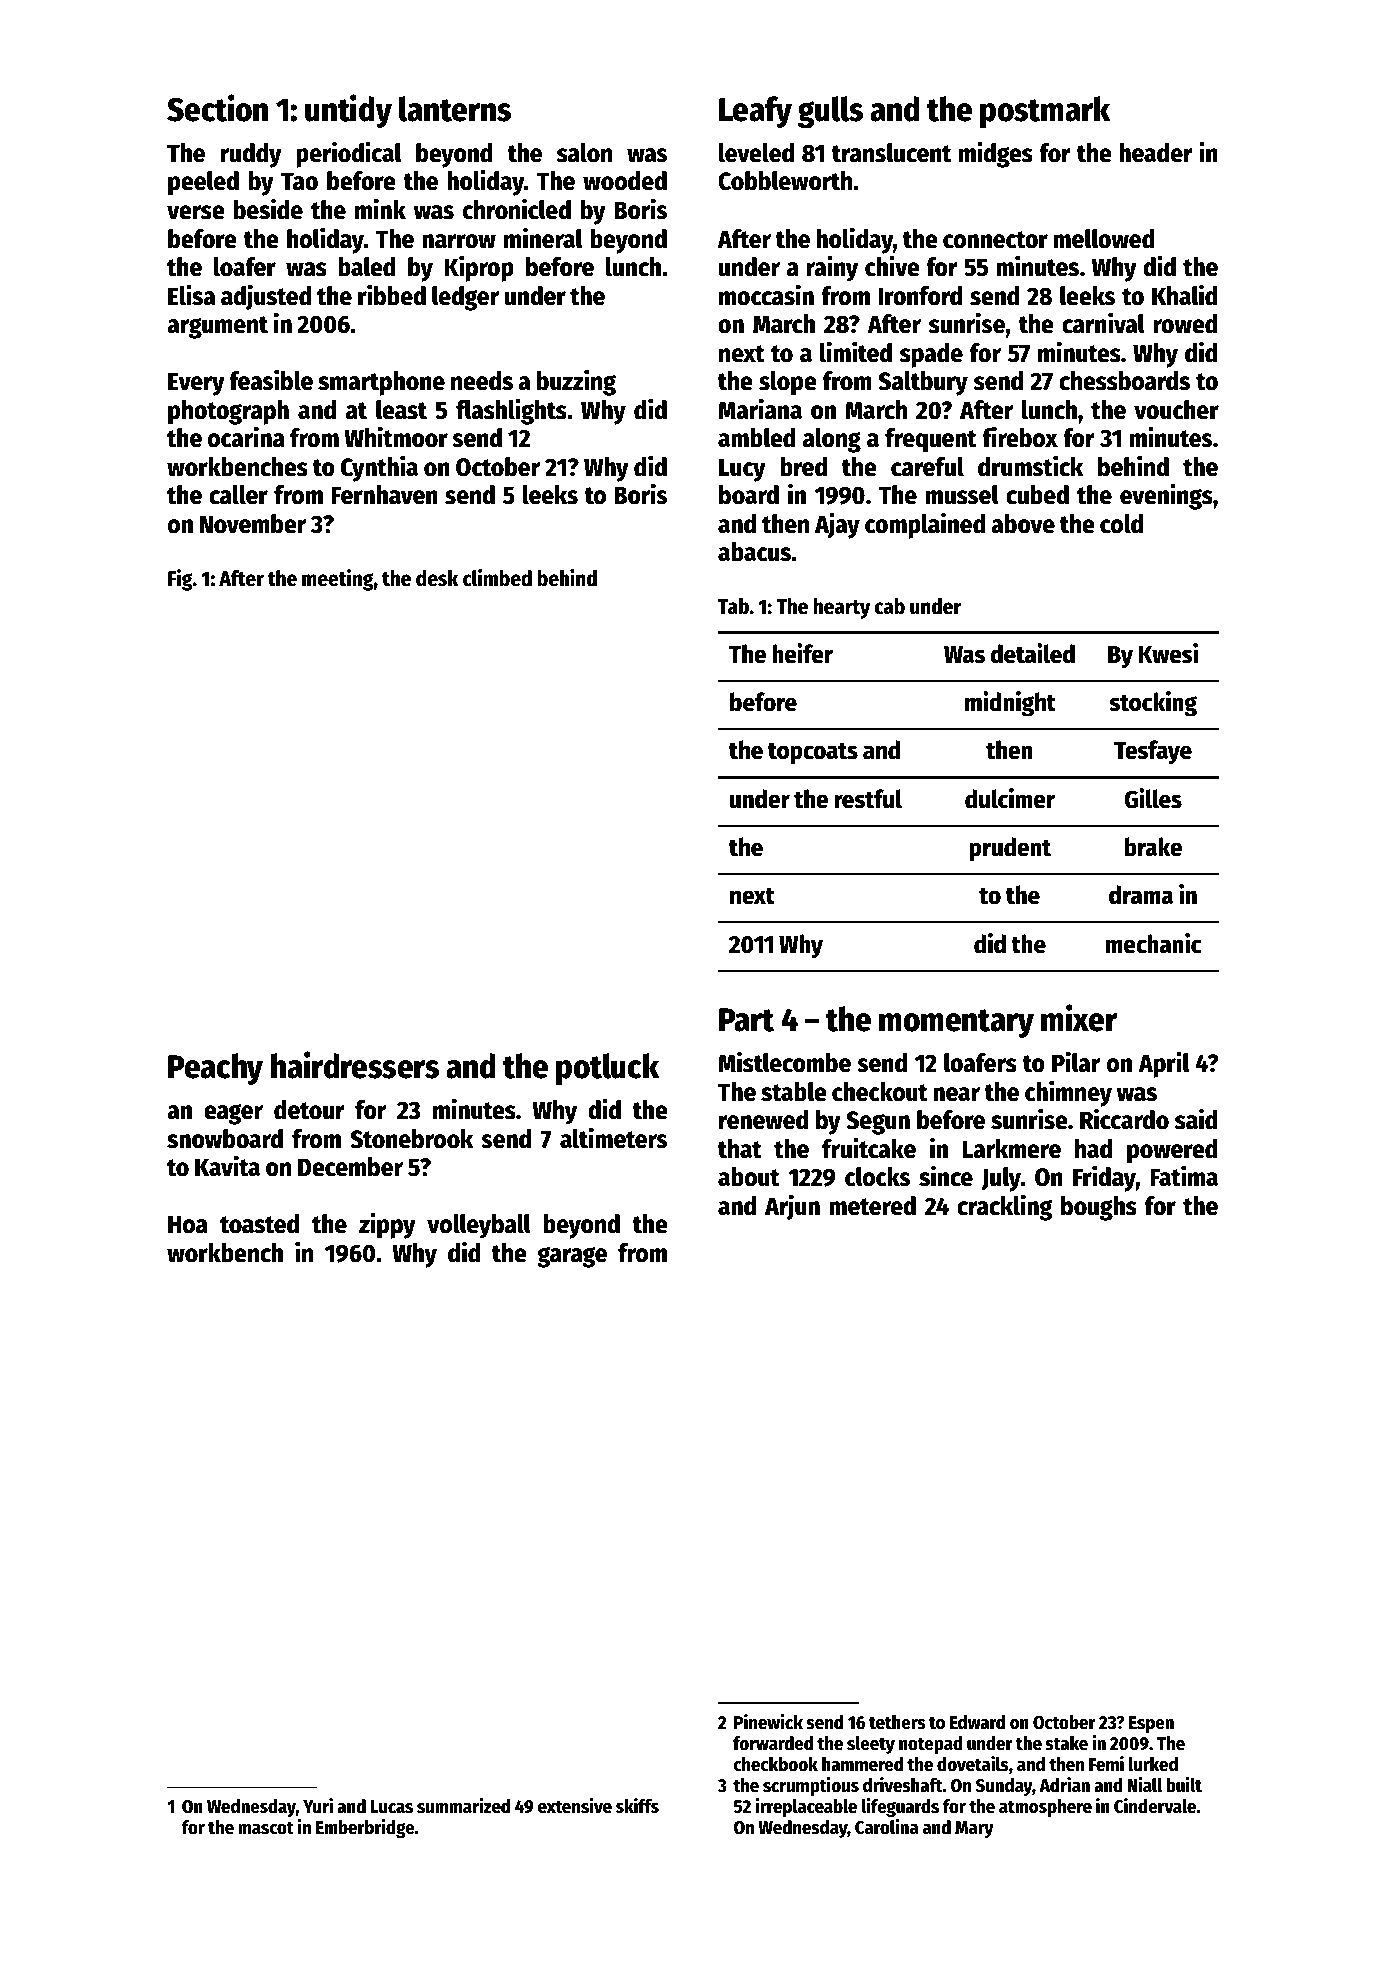 The width and height of the image is (1386, 1969). What do you see at coordinates (1184, 1176) in the image?
I see `Fatima` at bounding box center [1184, 1176].
